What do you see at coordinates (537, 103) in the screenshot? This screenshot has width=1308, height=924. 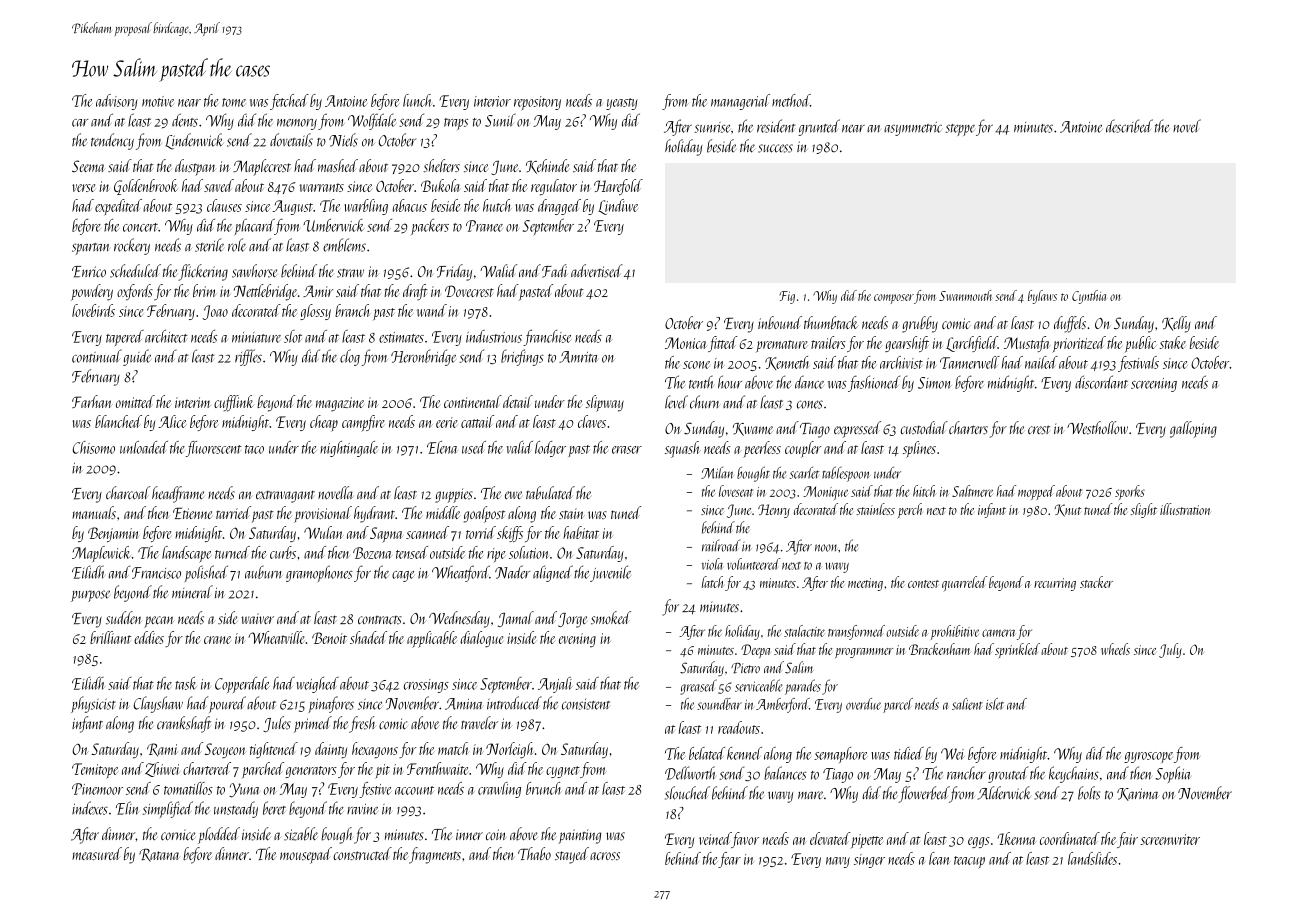 I see `repository` at bounding box center [537, 103].
